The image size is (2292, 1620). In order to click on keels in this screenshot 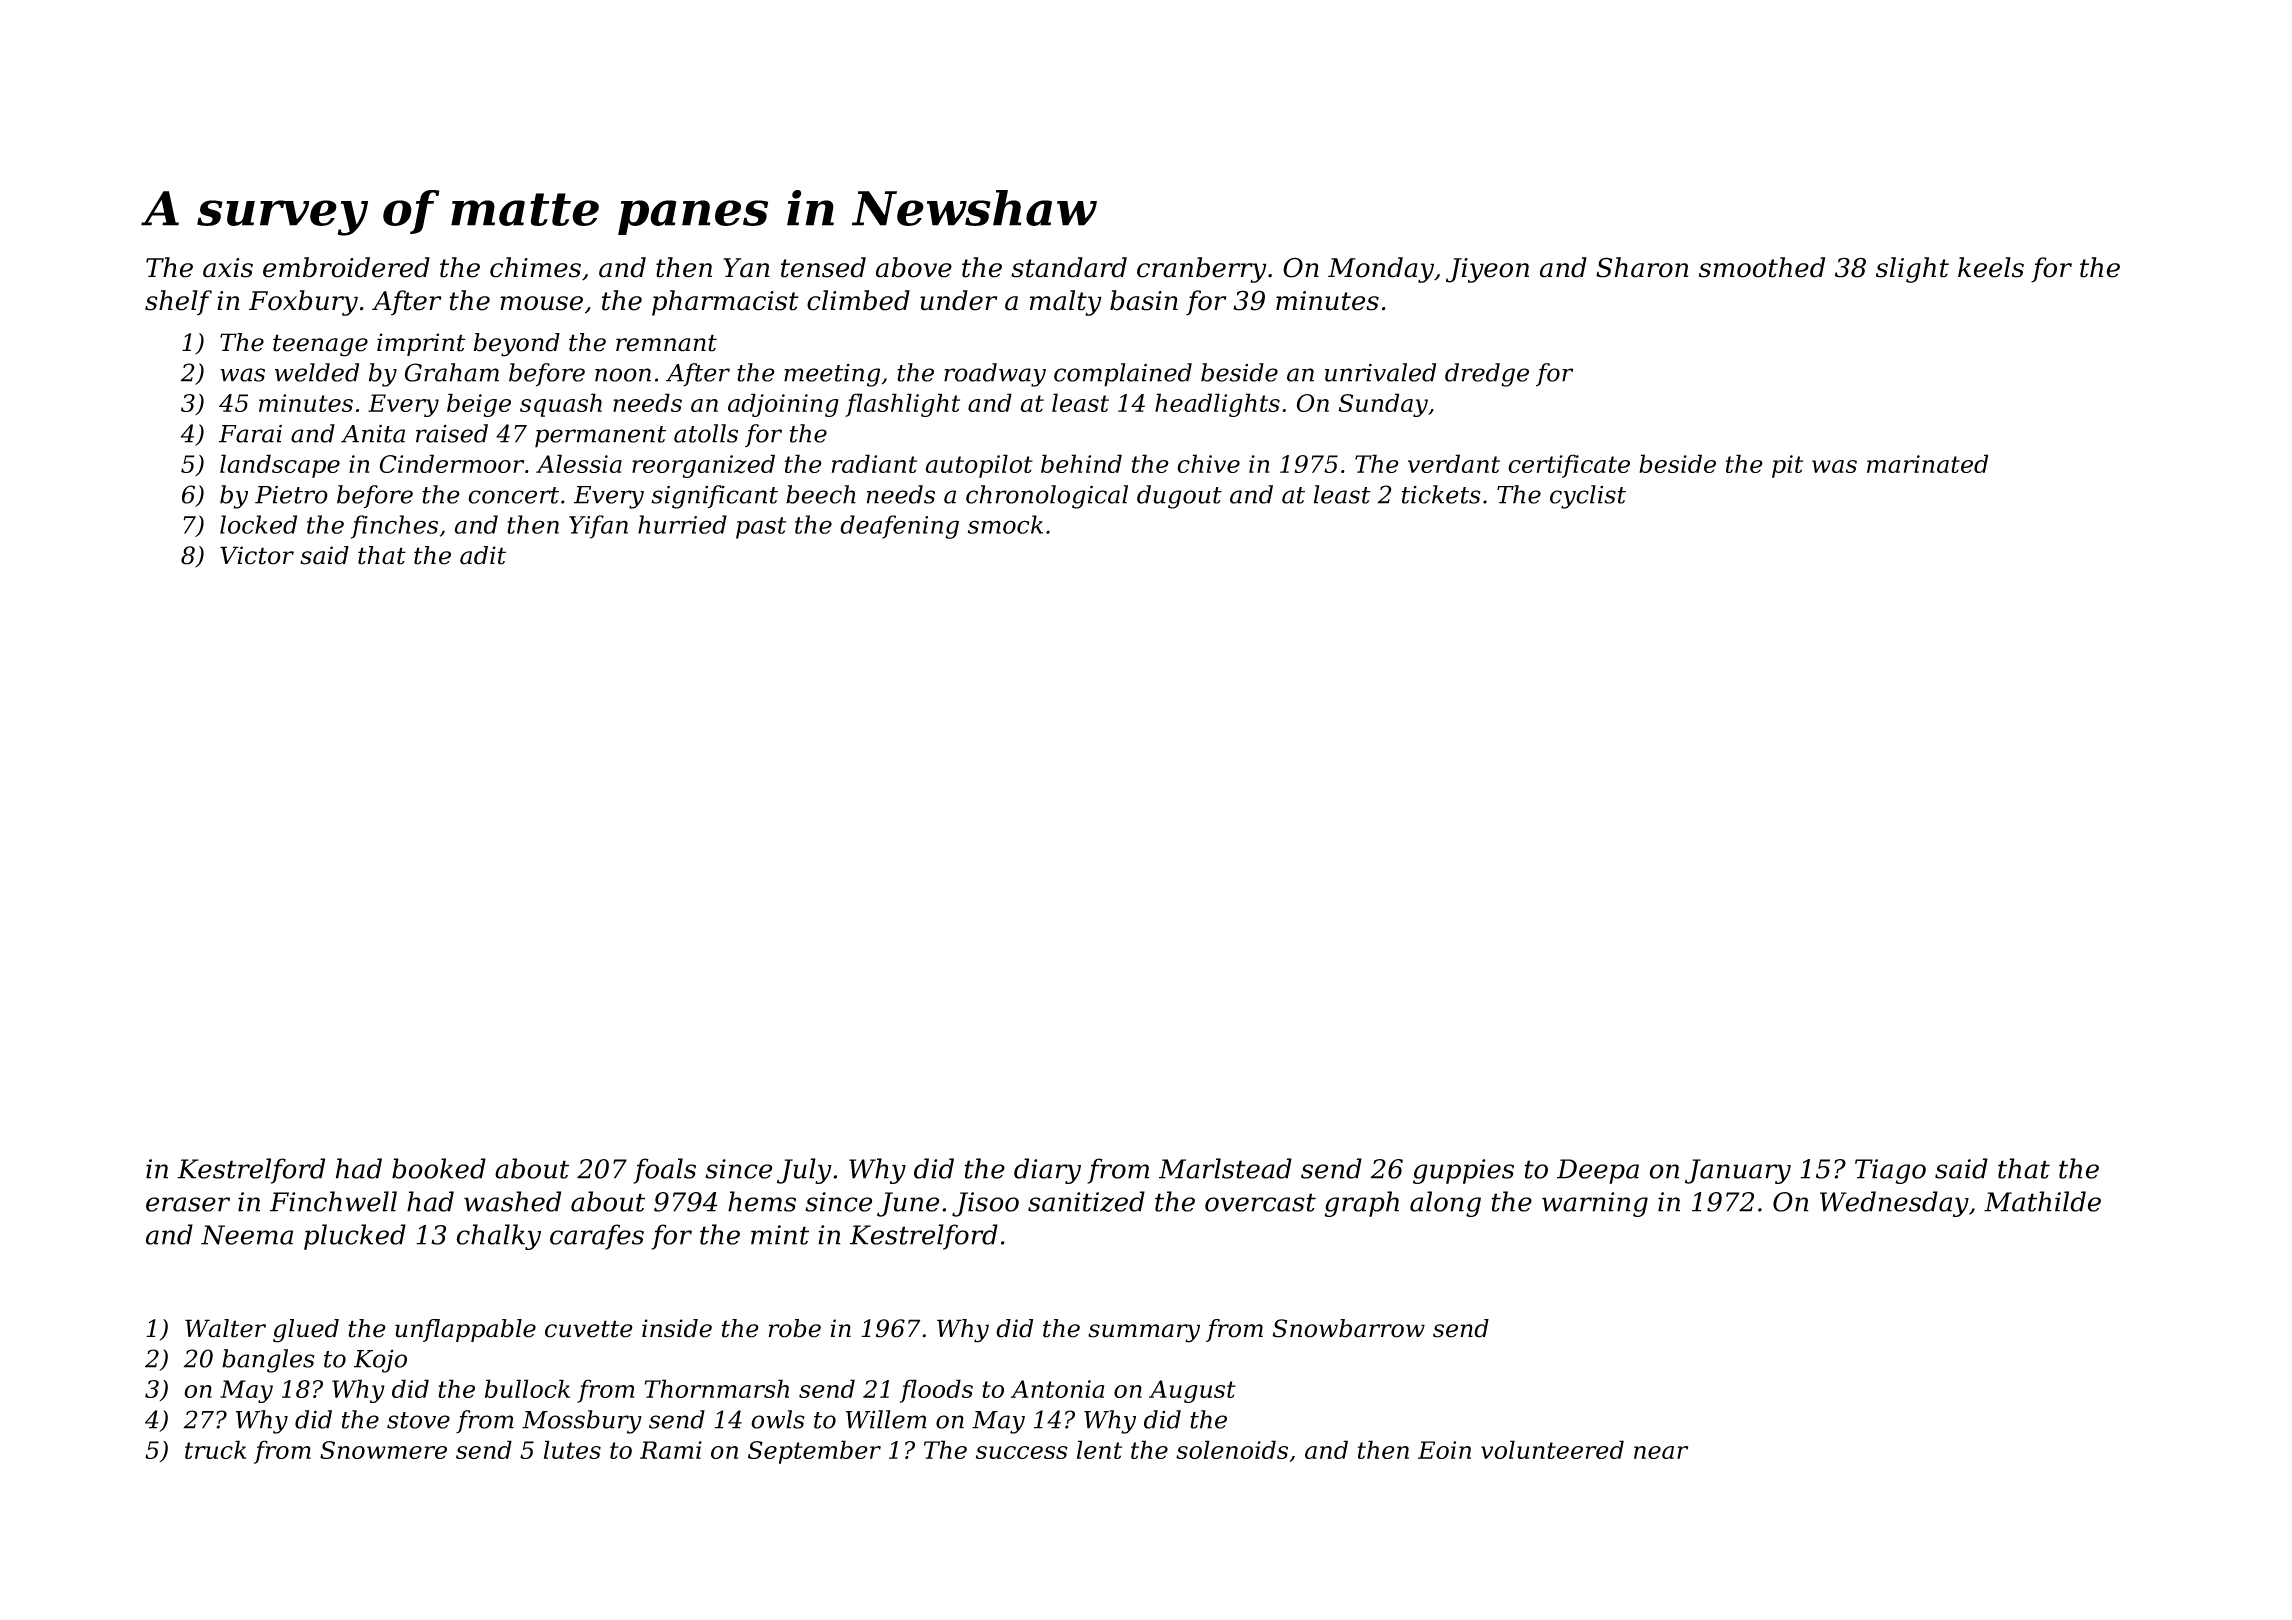, I will do `click(1991, 267)`.
